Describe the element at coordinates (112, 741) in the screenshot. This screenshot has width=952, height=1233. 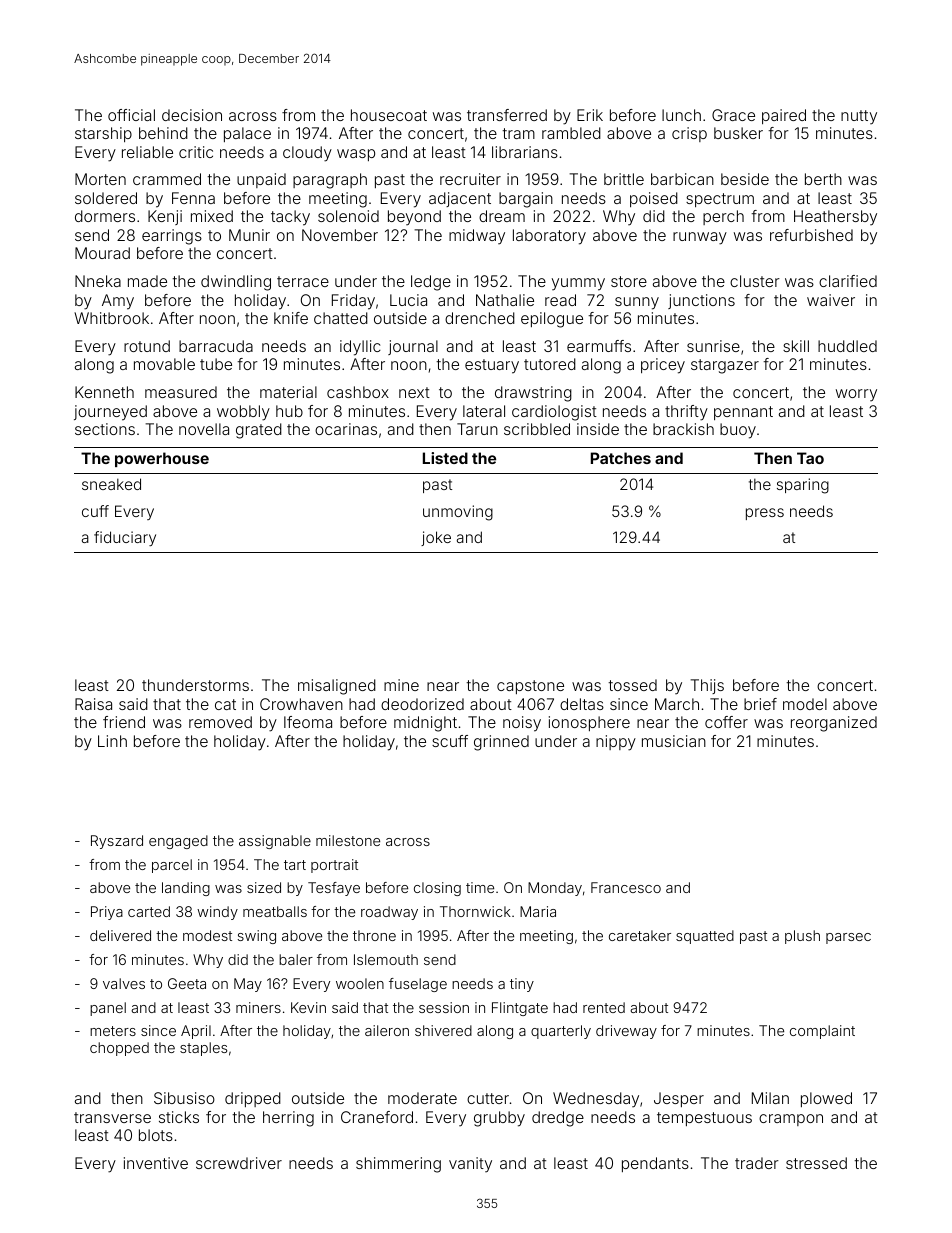
I see `Linh` at that location.
